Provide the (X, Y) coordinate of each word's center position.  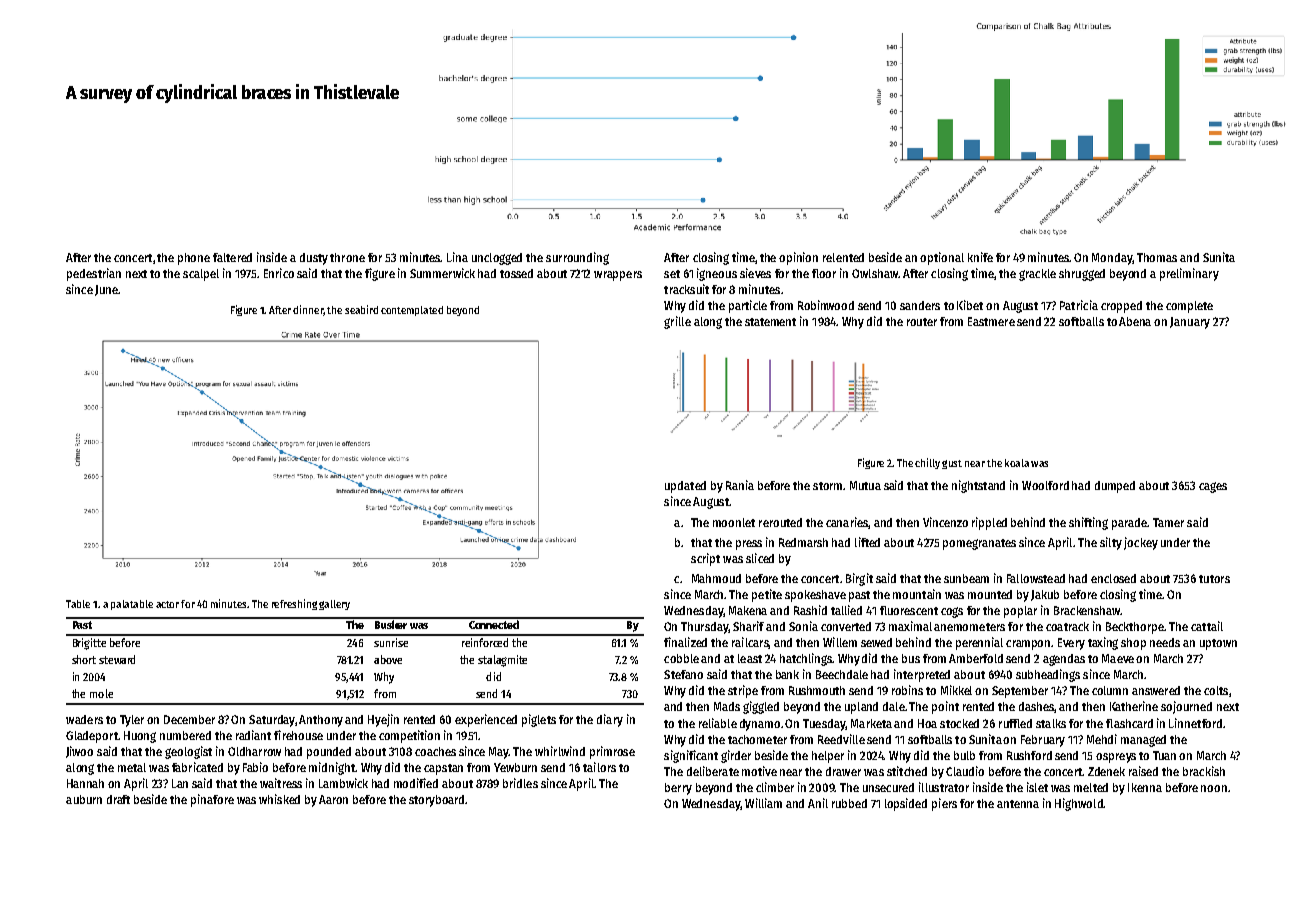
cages (1213, 487)
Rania (740, 485)
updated (685, 487)
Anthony (321, 721)
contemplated (412, 311)
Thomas (1157, 257)
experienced (486, 720)
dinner (308, 309)
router (922, 322)
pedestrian (94, 274)
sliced (760, 558)
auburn (84, 799)
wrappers (618, 276)
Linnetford (1195, 723)
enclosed (1113, 578)
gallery (334, 605)
